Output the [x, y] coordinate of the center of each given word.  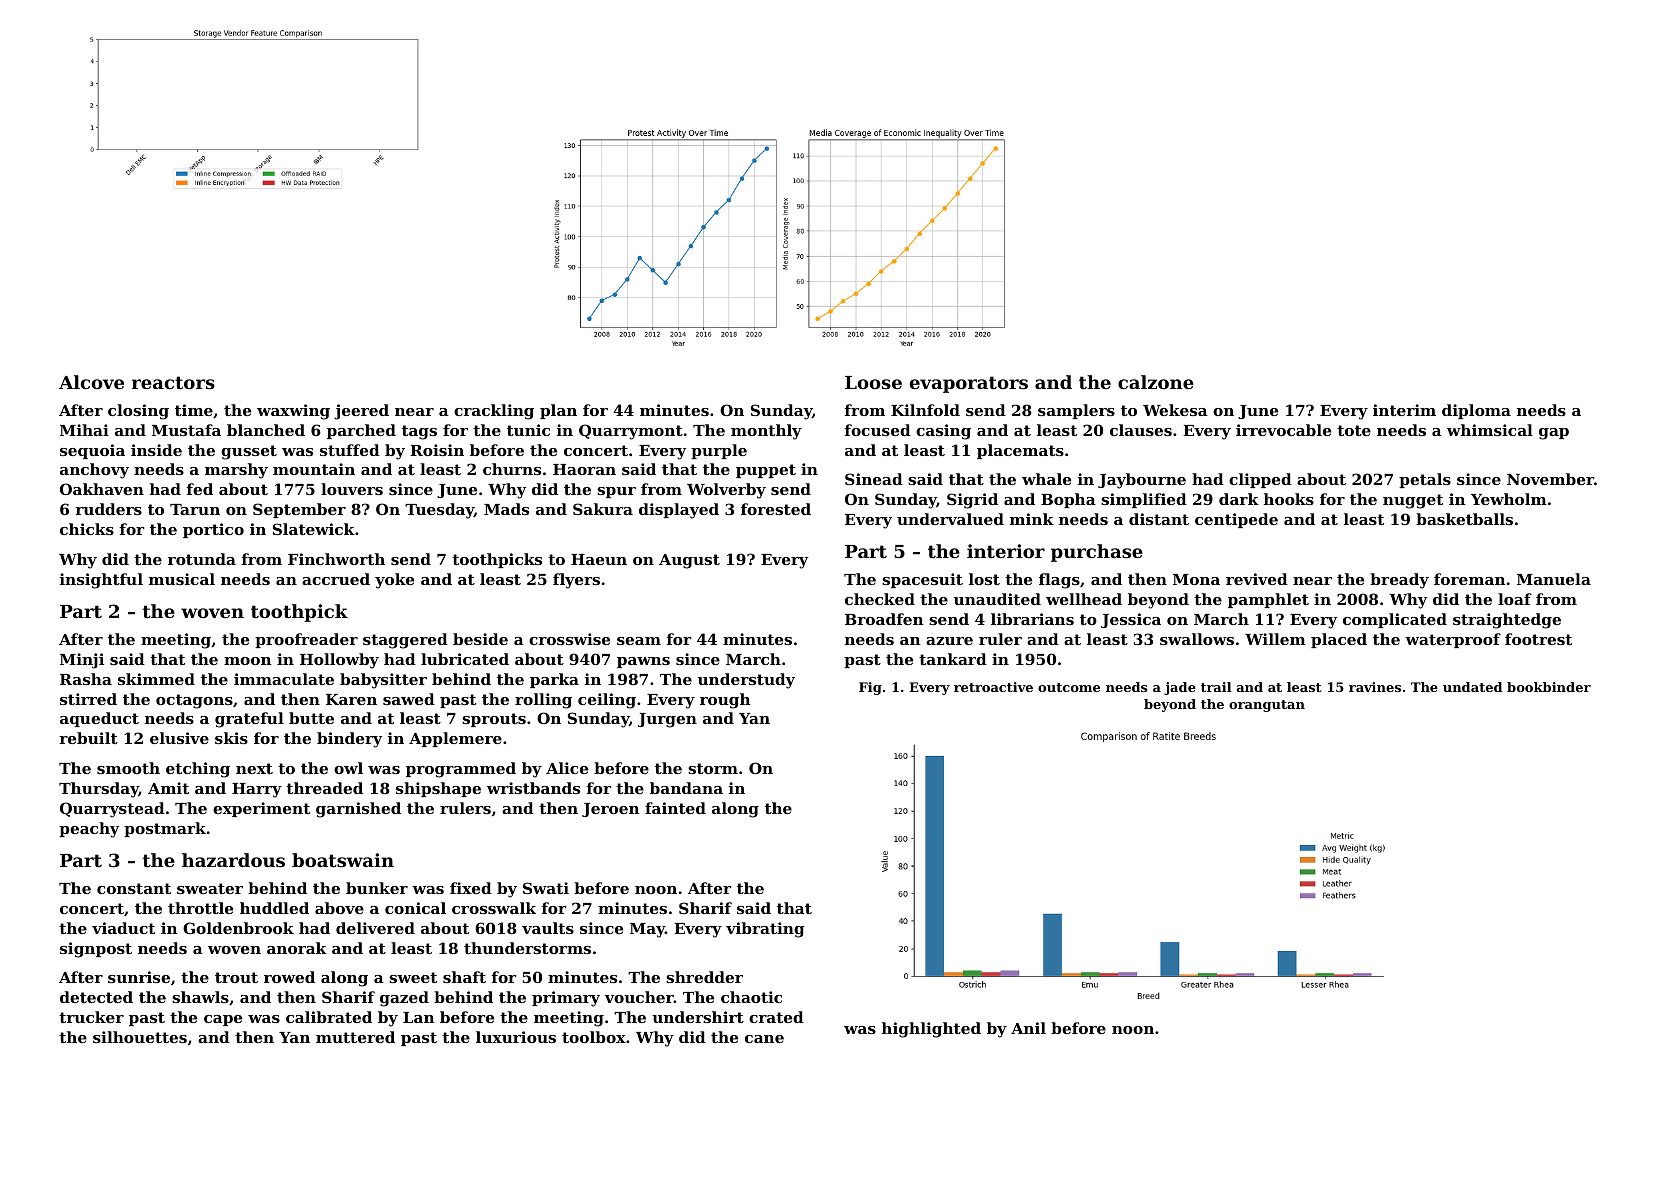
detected [96, 997]
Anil [1028, 1028]
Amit [168, 788]
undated [1472, 687]
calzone [1156, 382]
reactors [173, 382]
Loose [873, 382]
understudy [746, 681]
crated [776, 1017]
